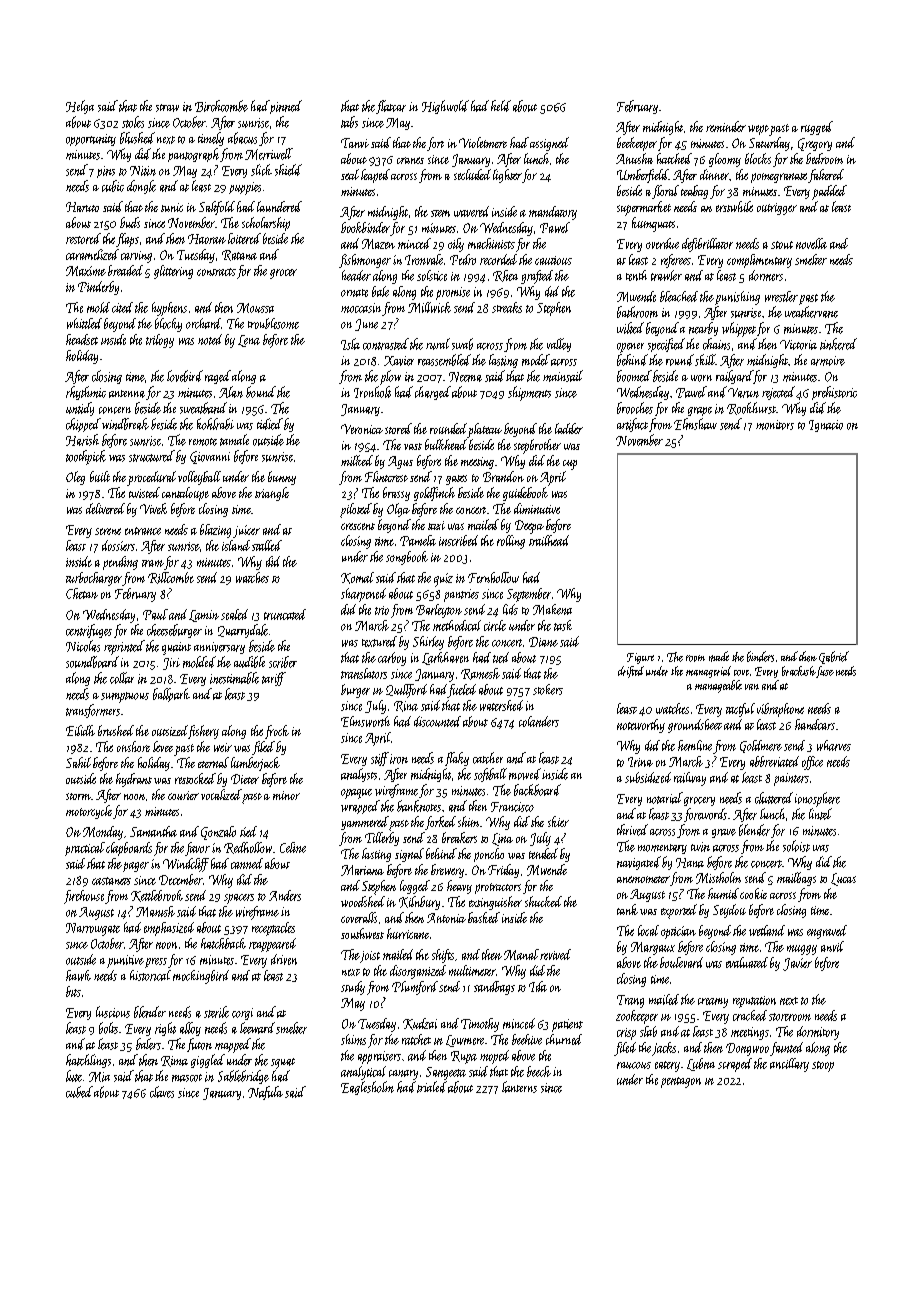 The height and width of the screenshot is (1308, 924). I want to click on Elmshaw, so click(695, 424).
